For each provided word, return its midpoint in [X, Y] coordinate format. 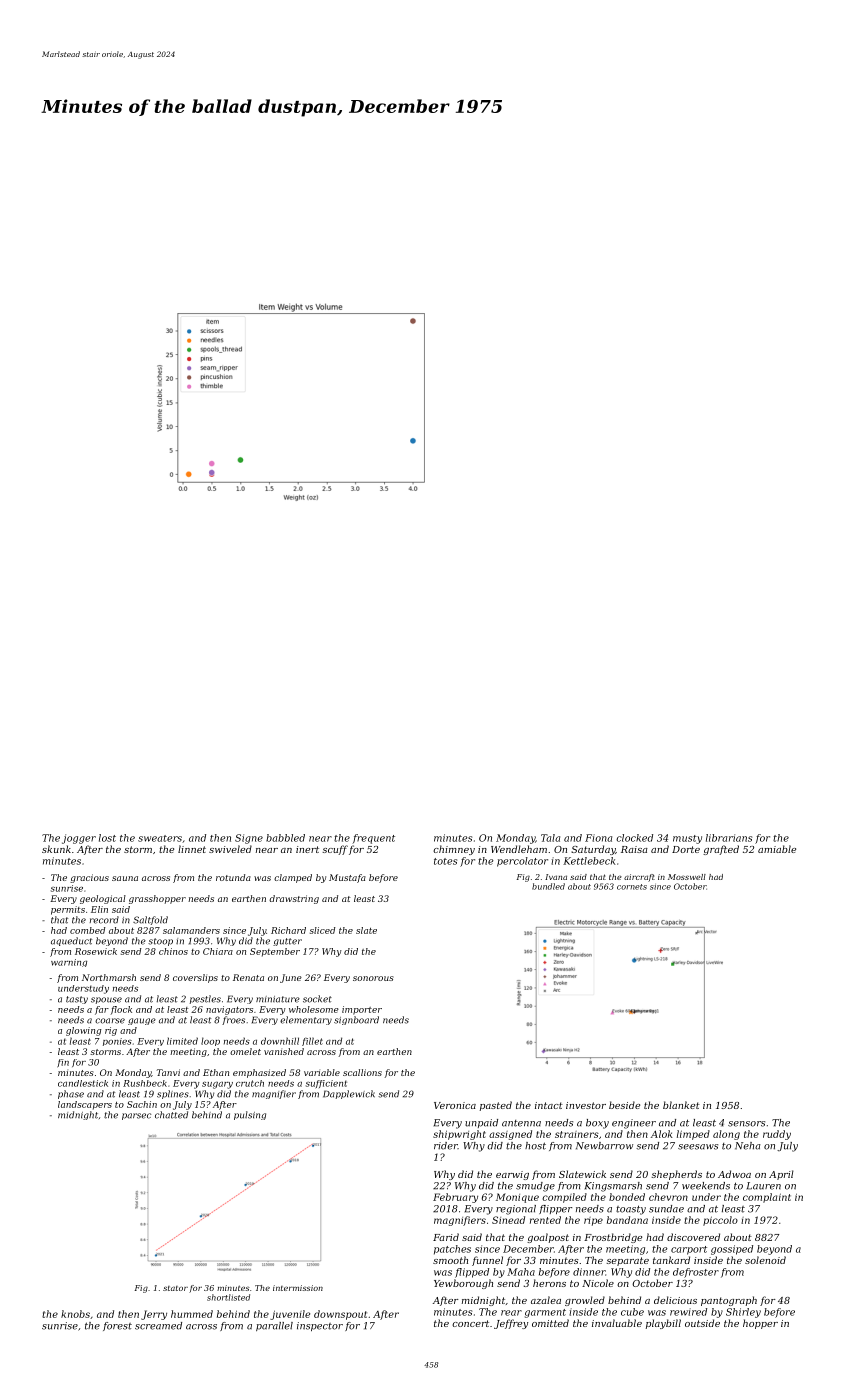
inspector [320, 1326]
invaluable [617, 1323]
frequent [373, 839]
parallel [274, 1326]
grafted [721, 850]
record [104, 920]
